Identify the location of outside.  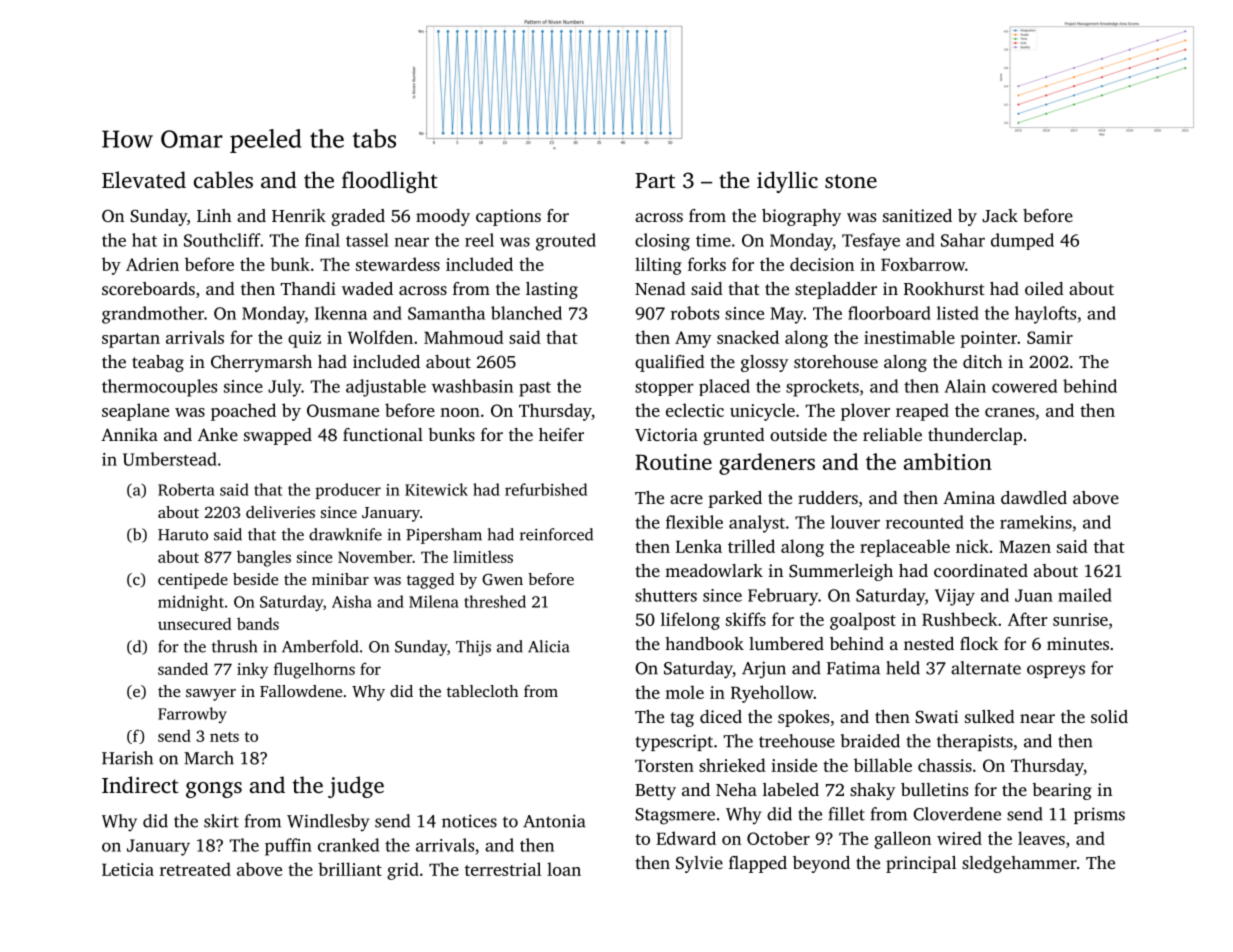
(798, 434).
